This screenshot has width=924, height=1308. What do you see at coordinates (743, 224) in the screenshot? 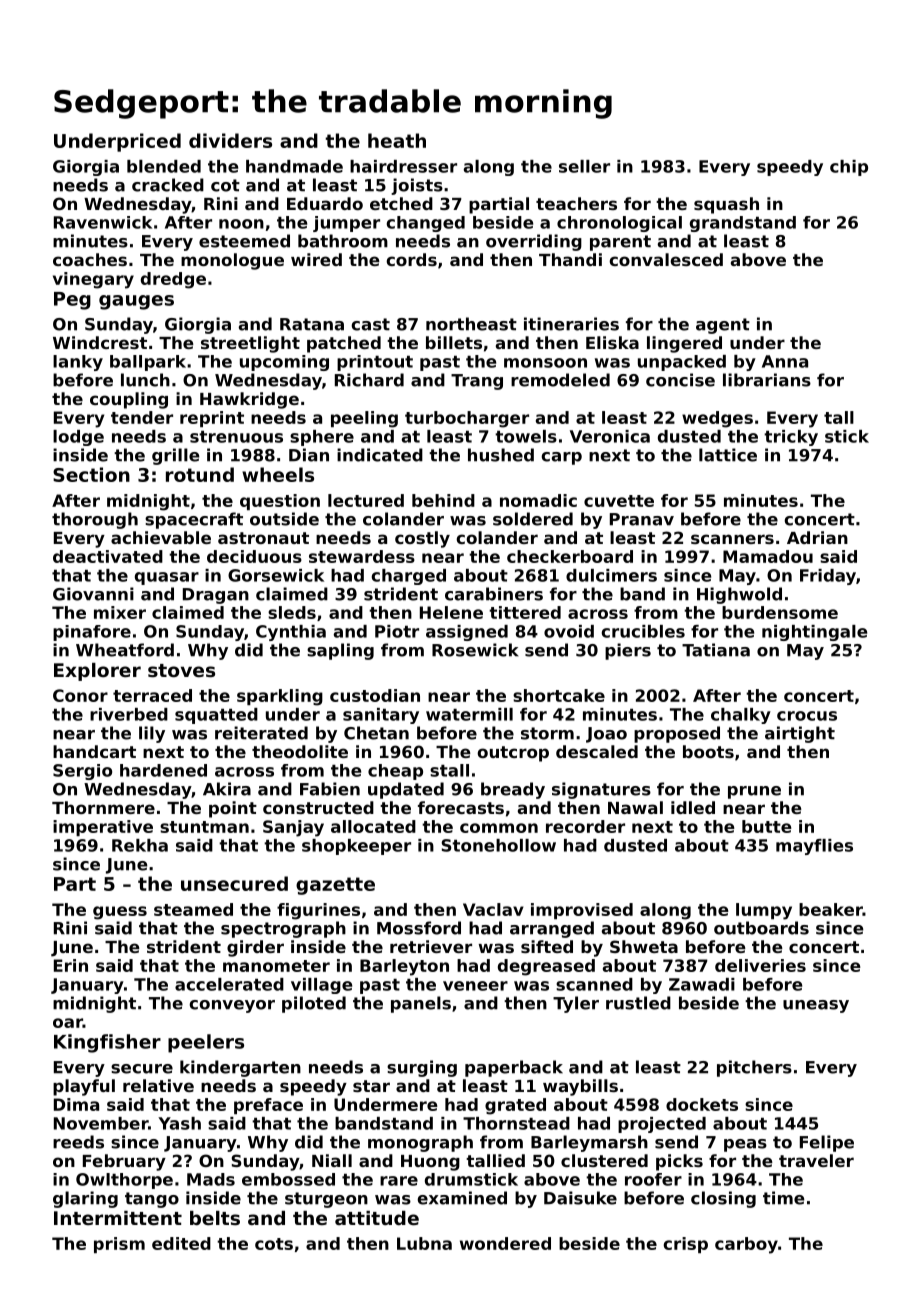
I see `grandstand` at bounding box center [743, 224].
